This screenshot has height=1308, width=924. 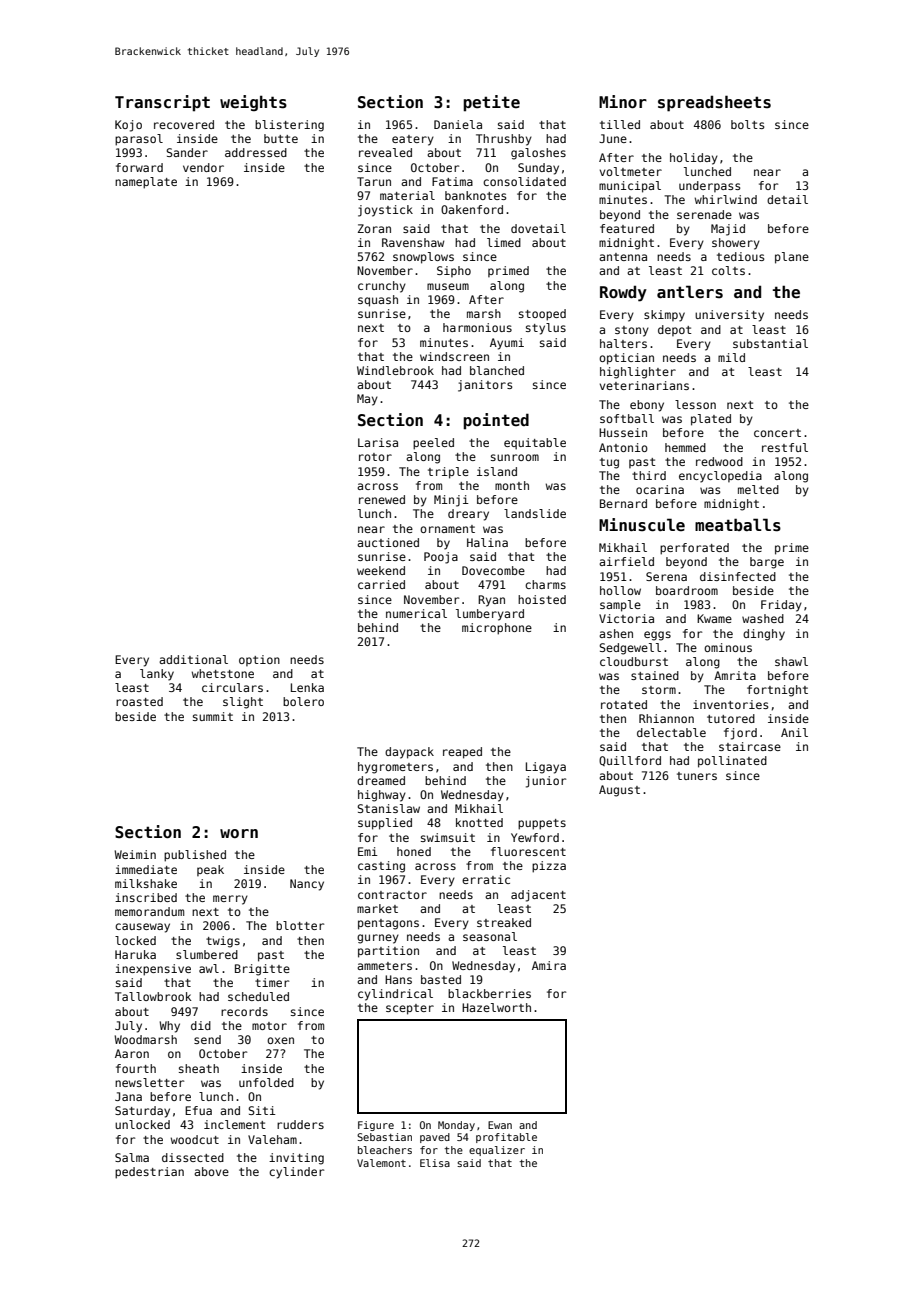 I want to click on bolts, so click(x=747, y=124).
